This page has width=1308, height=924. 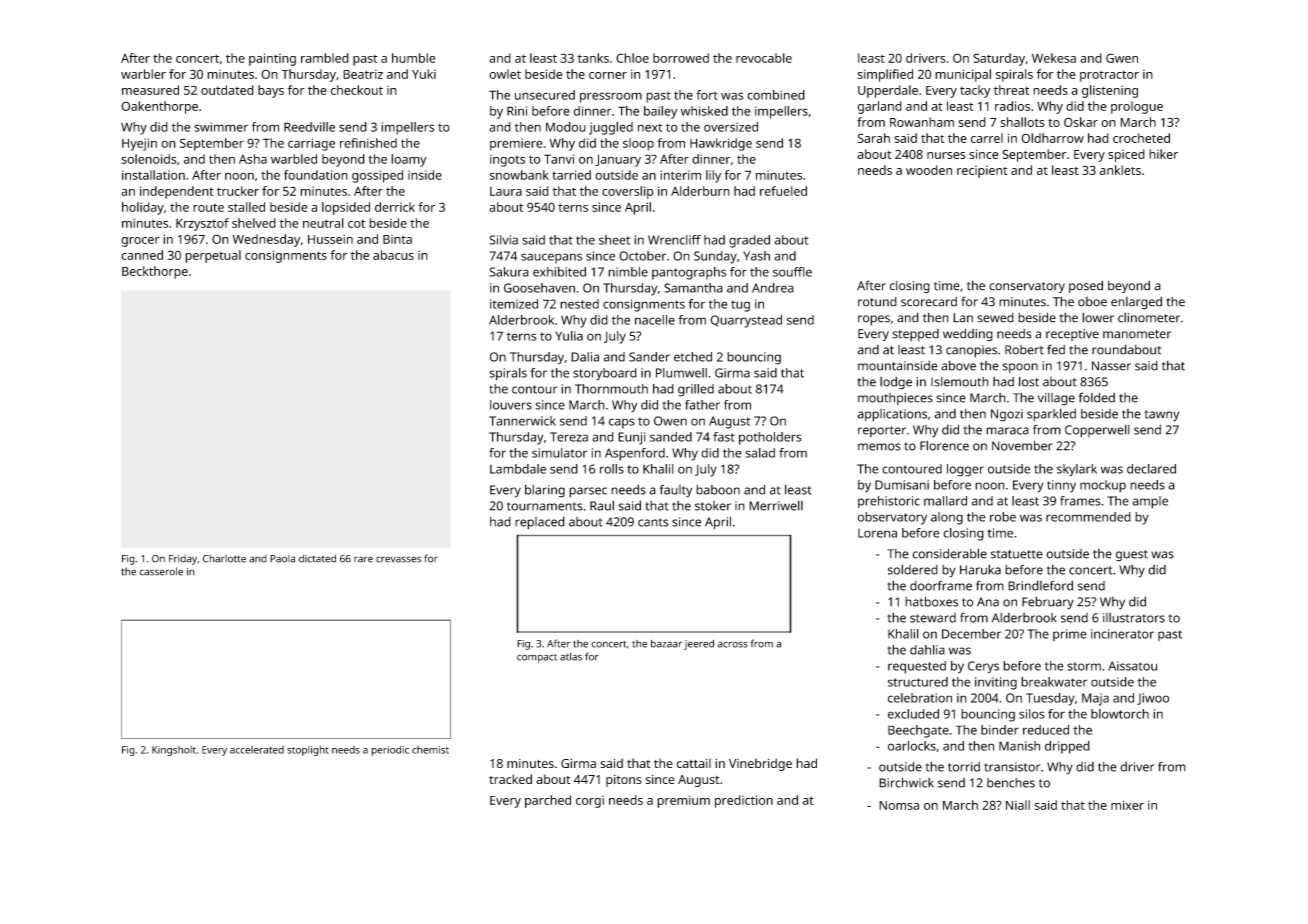 What do you see at coordinates (393, 255) in the page?
I see `abacus` at bounding box center [393, 255].
